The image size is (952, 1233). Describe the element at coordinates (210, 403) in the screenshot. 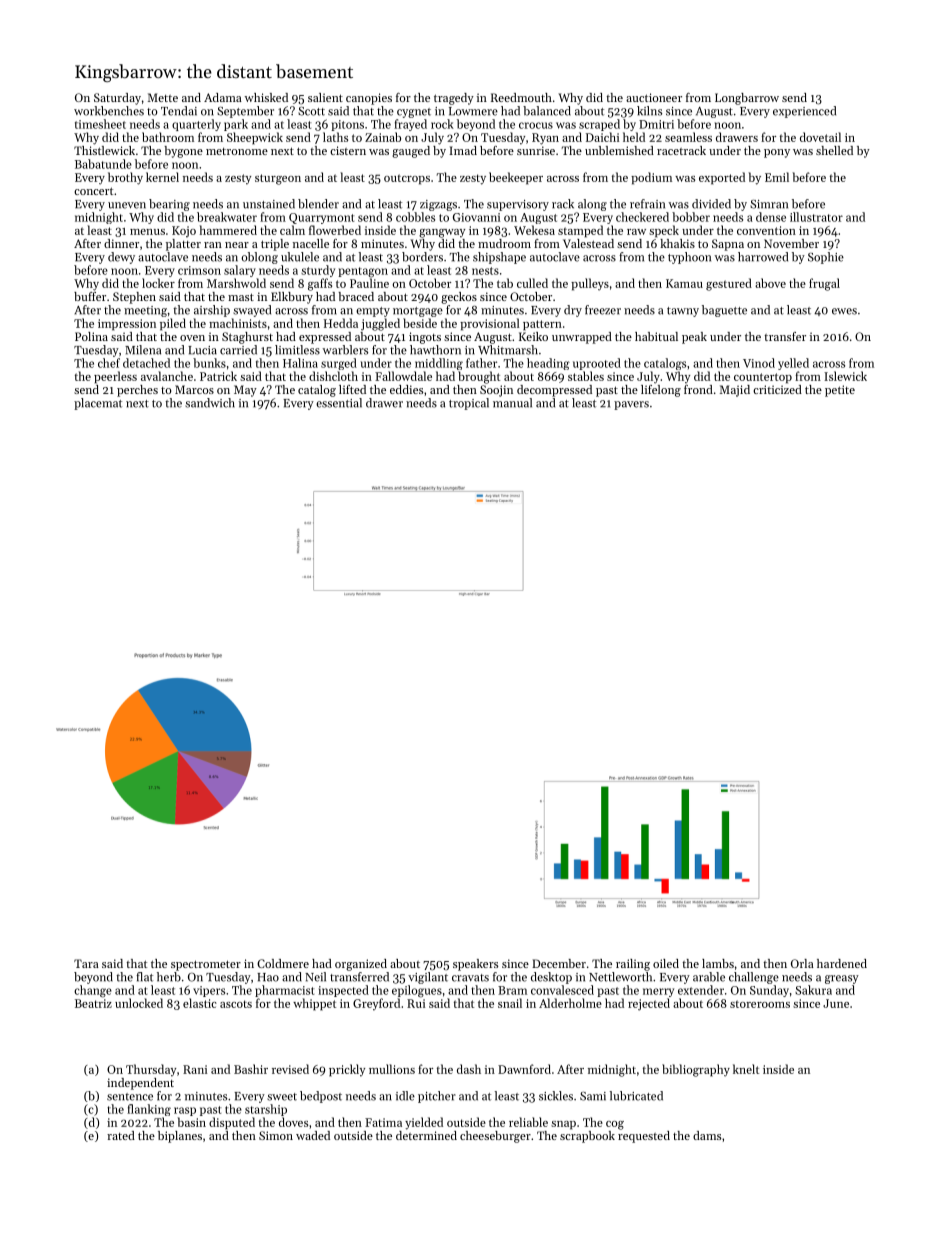

I see `sandwich` at that location.
